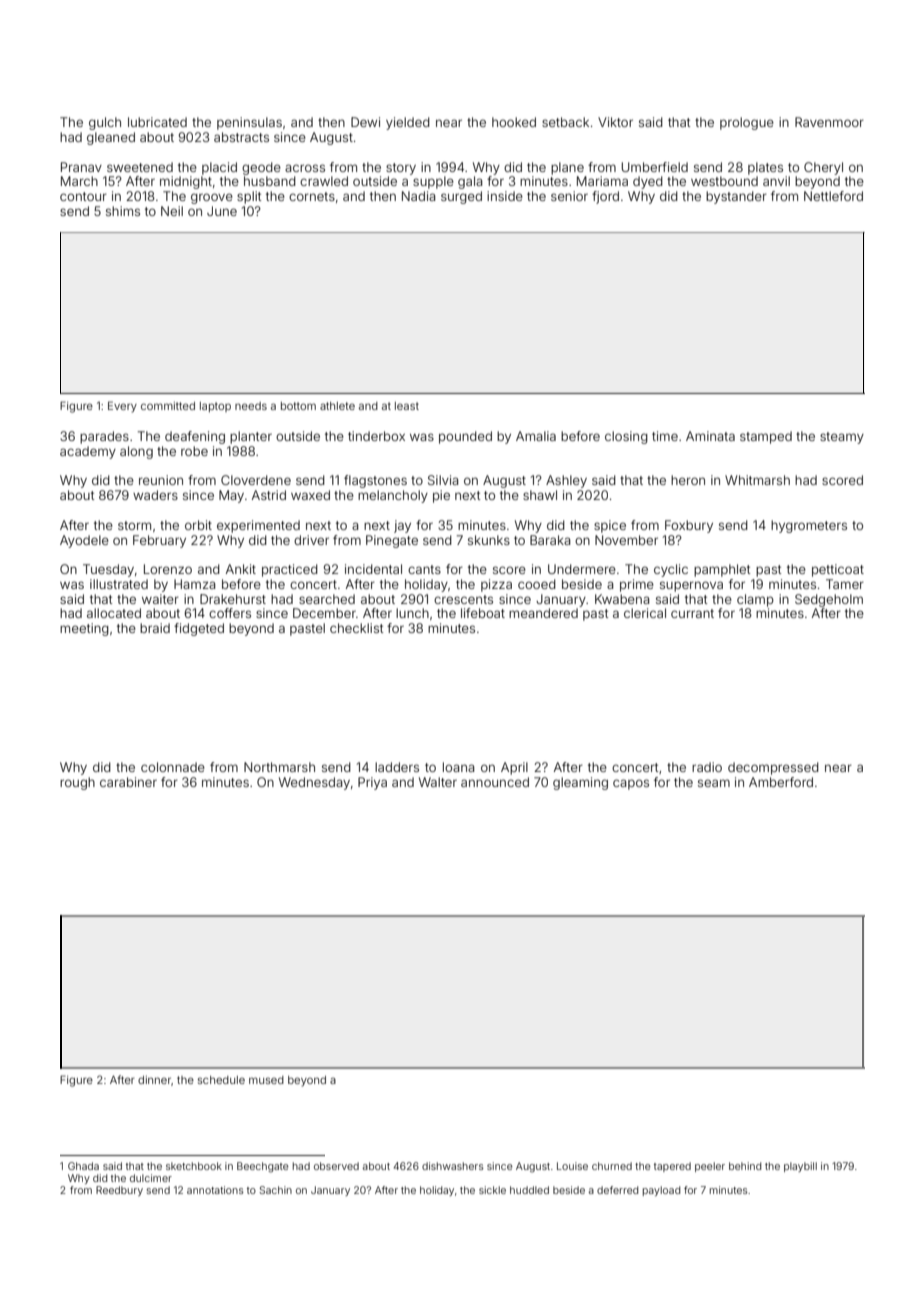 This screenshot has height=1308, width=924. What do you see at coordinates (781, 782) in the screenshot?
I see `Amberford` at bounding box center [781, 782].
